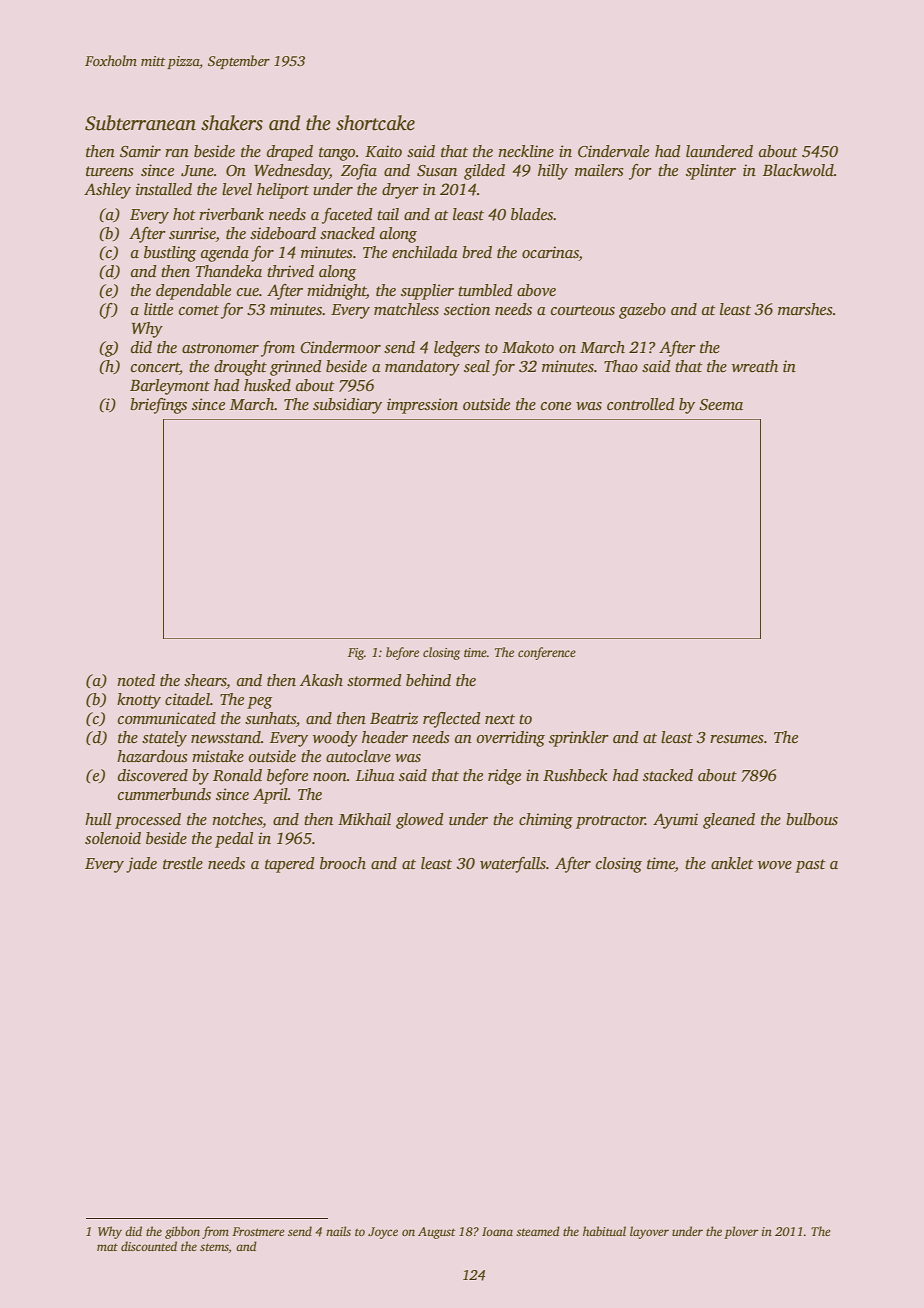 The image size is (924, 1308). I want to click on brooch, so click(343, 863).
